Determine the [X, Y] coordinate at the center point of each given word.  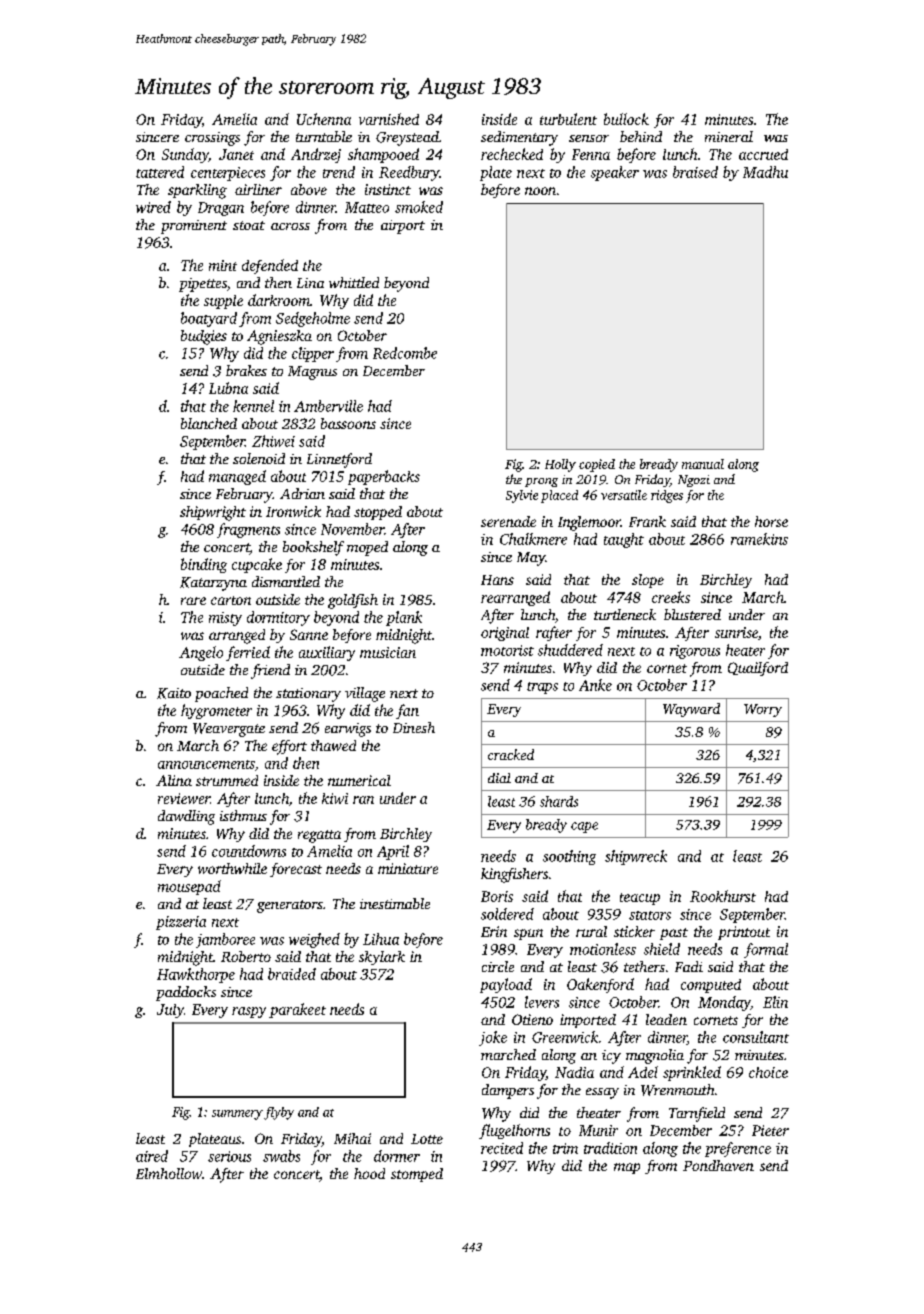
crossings [212, 139]
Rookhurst [723, 896]
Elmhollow [169, 1173]
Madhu [765, 172]
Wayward [691, 710]
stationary [308, 695]
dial [499, 778]
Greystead [407, 138]
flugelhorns [514, 1131]
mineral [729, 136]
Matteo [367, 207]
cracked [511, 754]
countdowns [249, 851]
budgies [204, 337]
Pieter [770, 1130]
